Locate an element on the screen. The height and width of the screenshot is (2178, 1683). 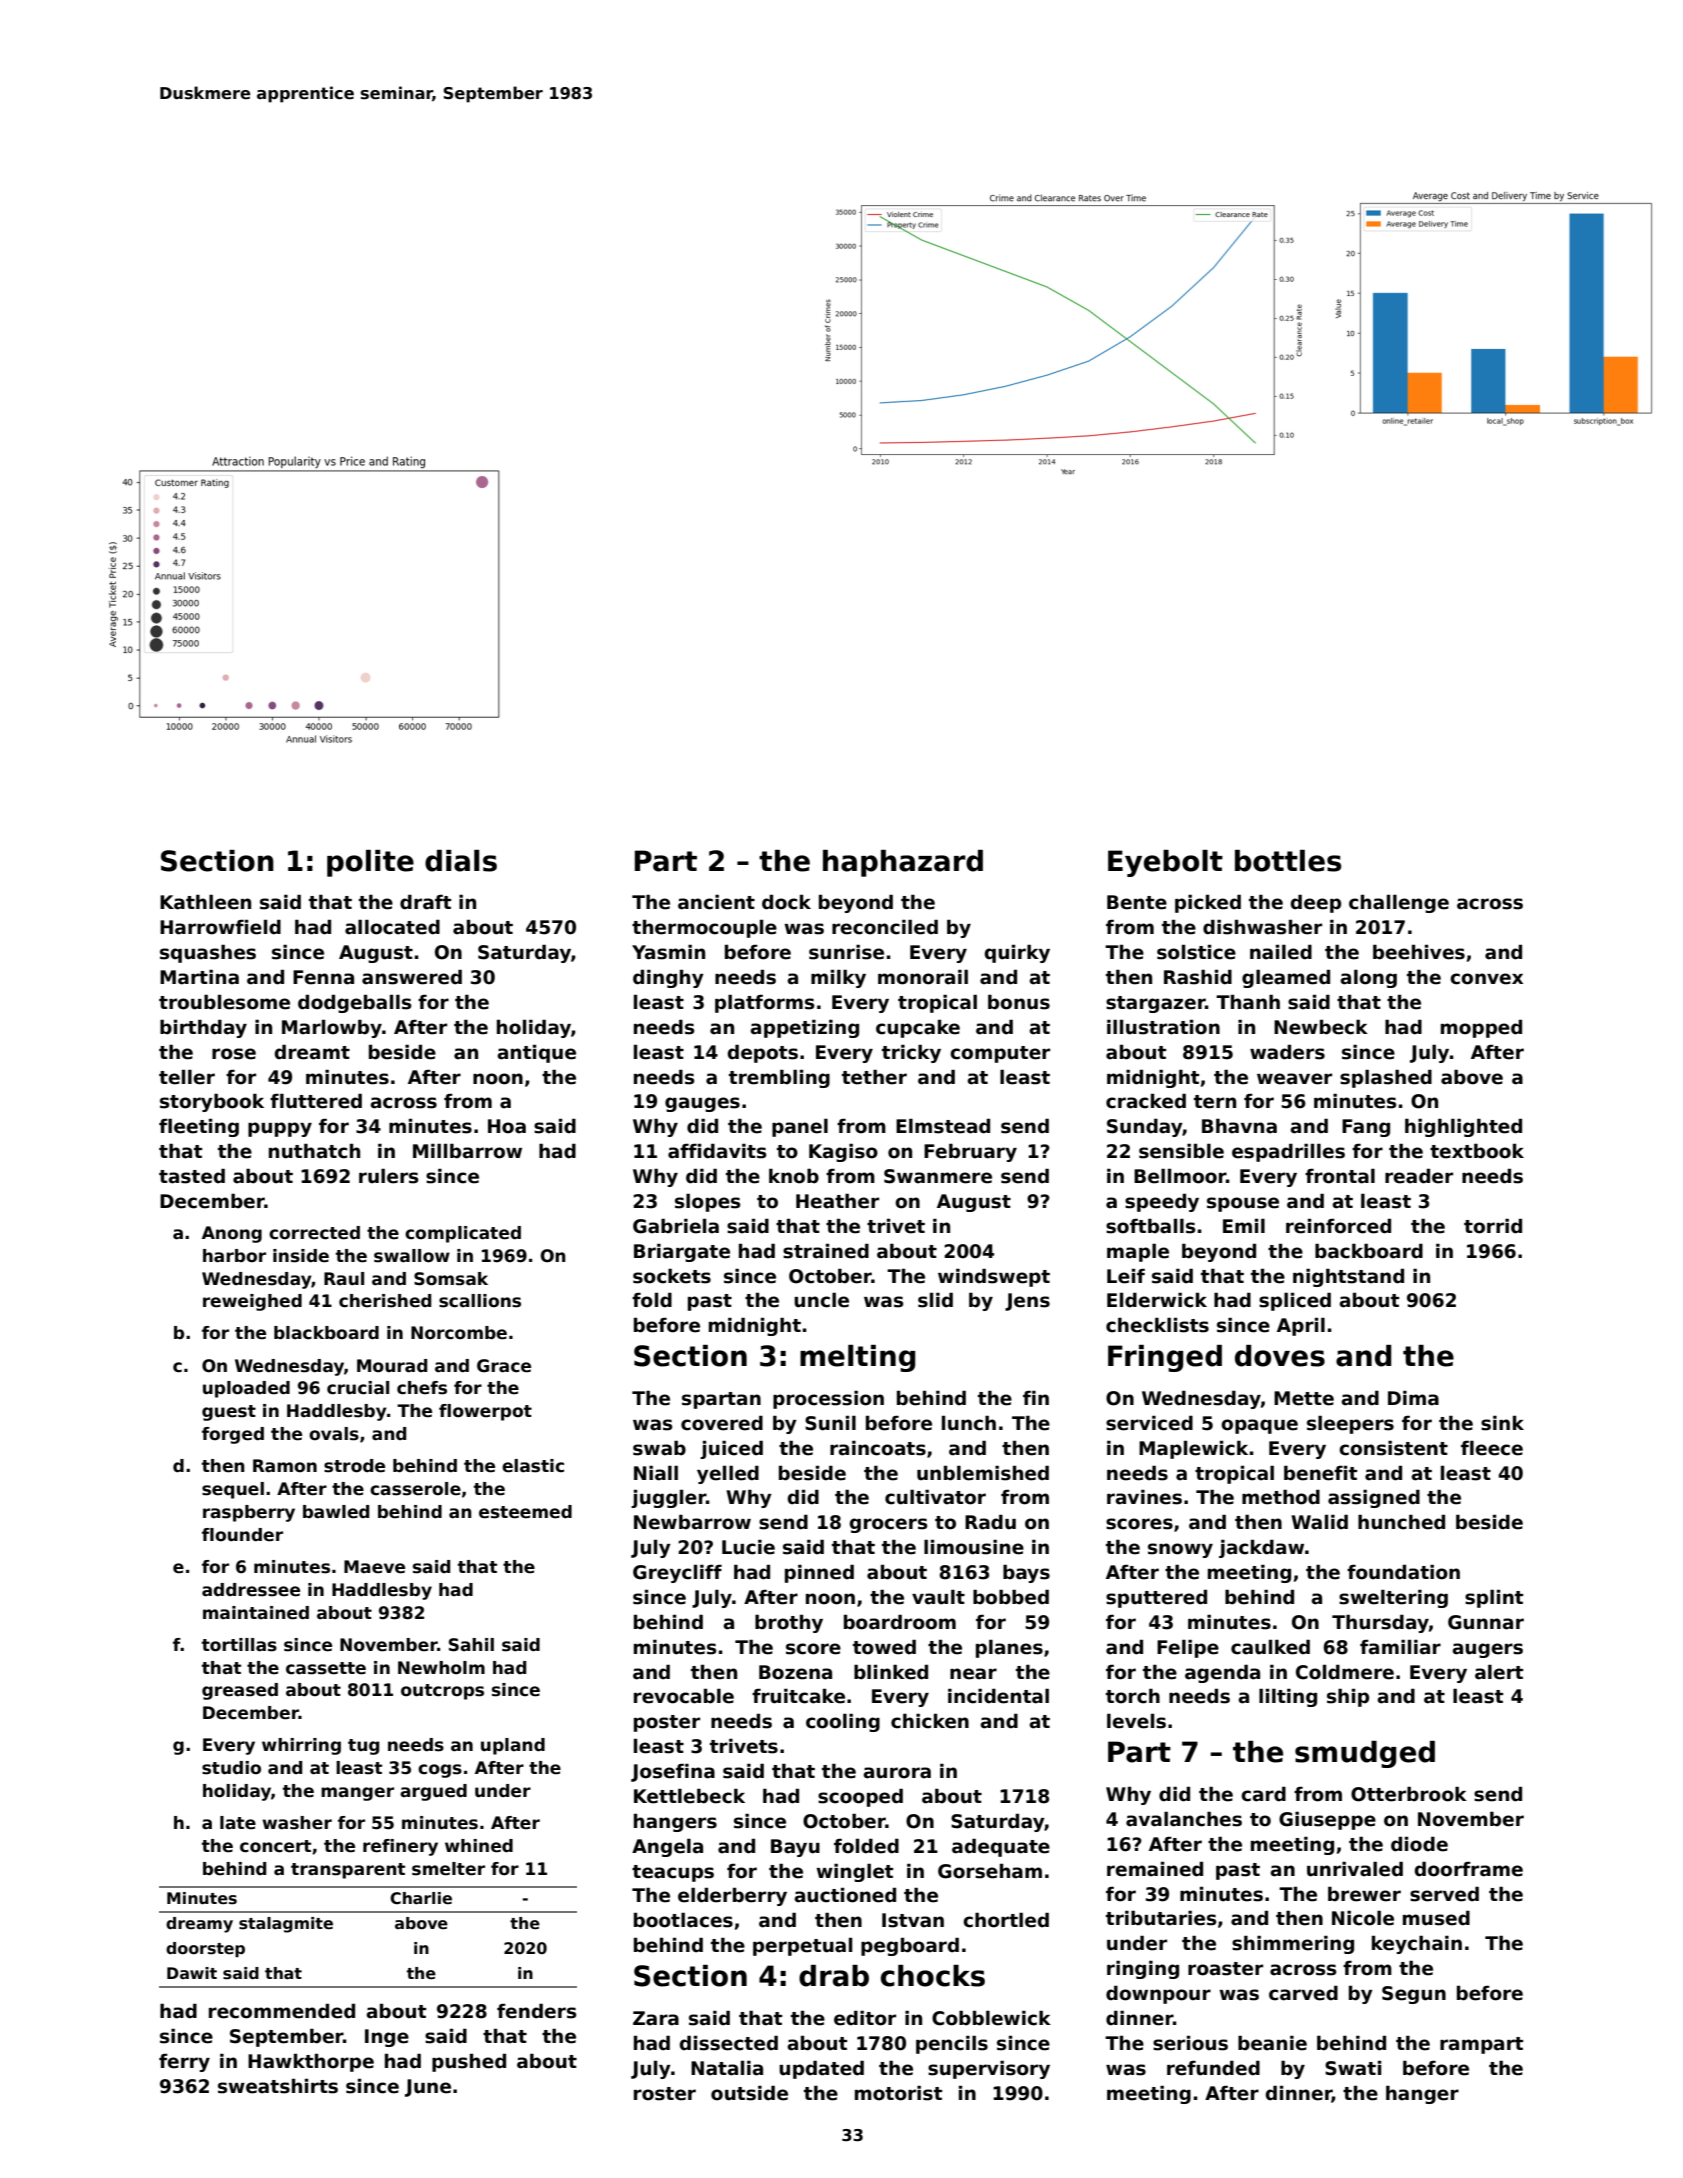
chortled is located at coordinates (1006, 1920).
